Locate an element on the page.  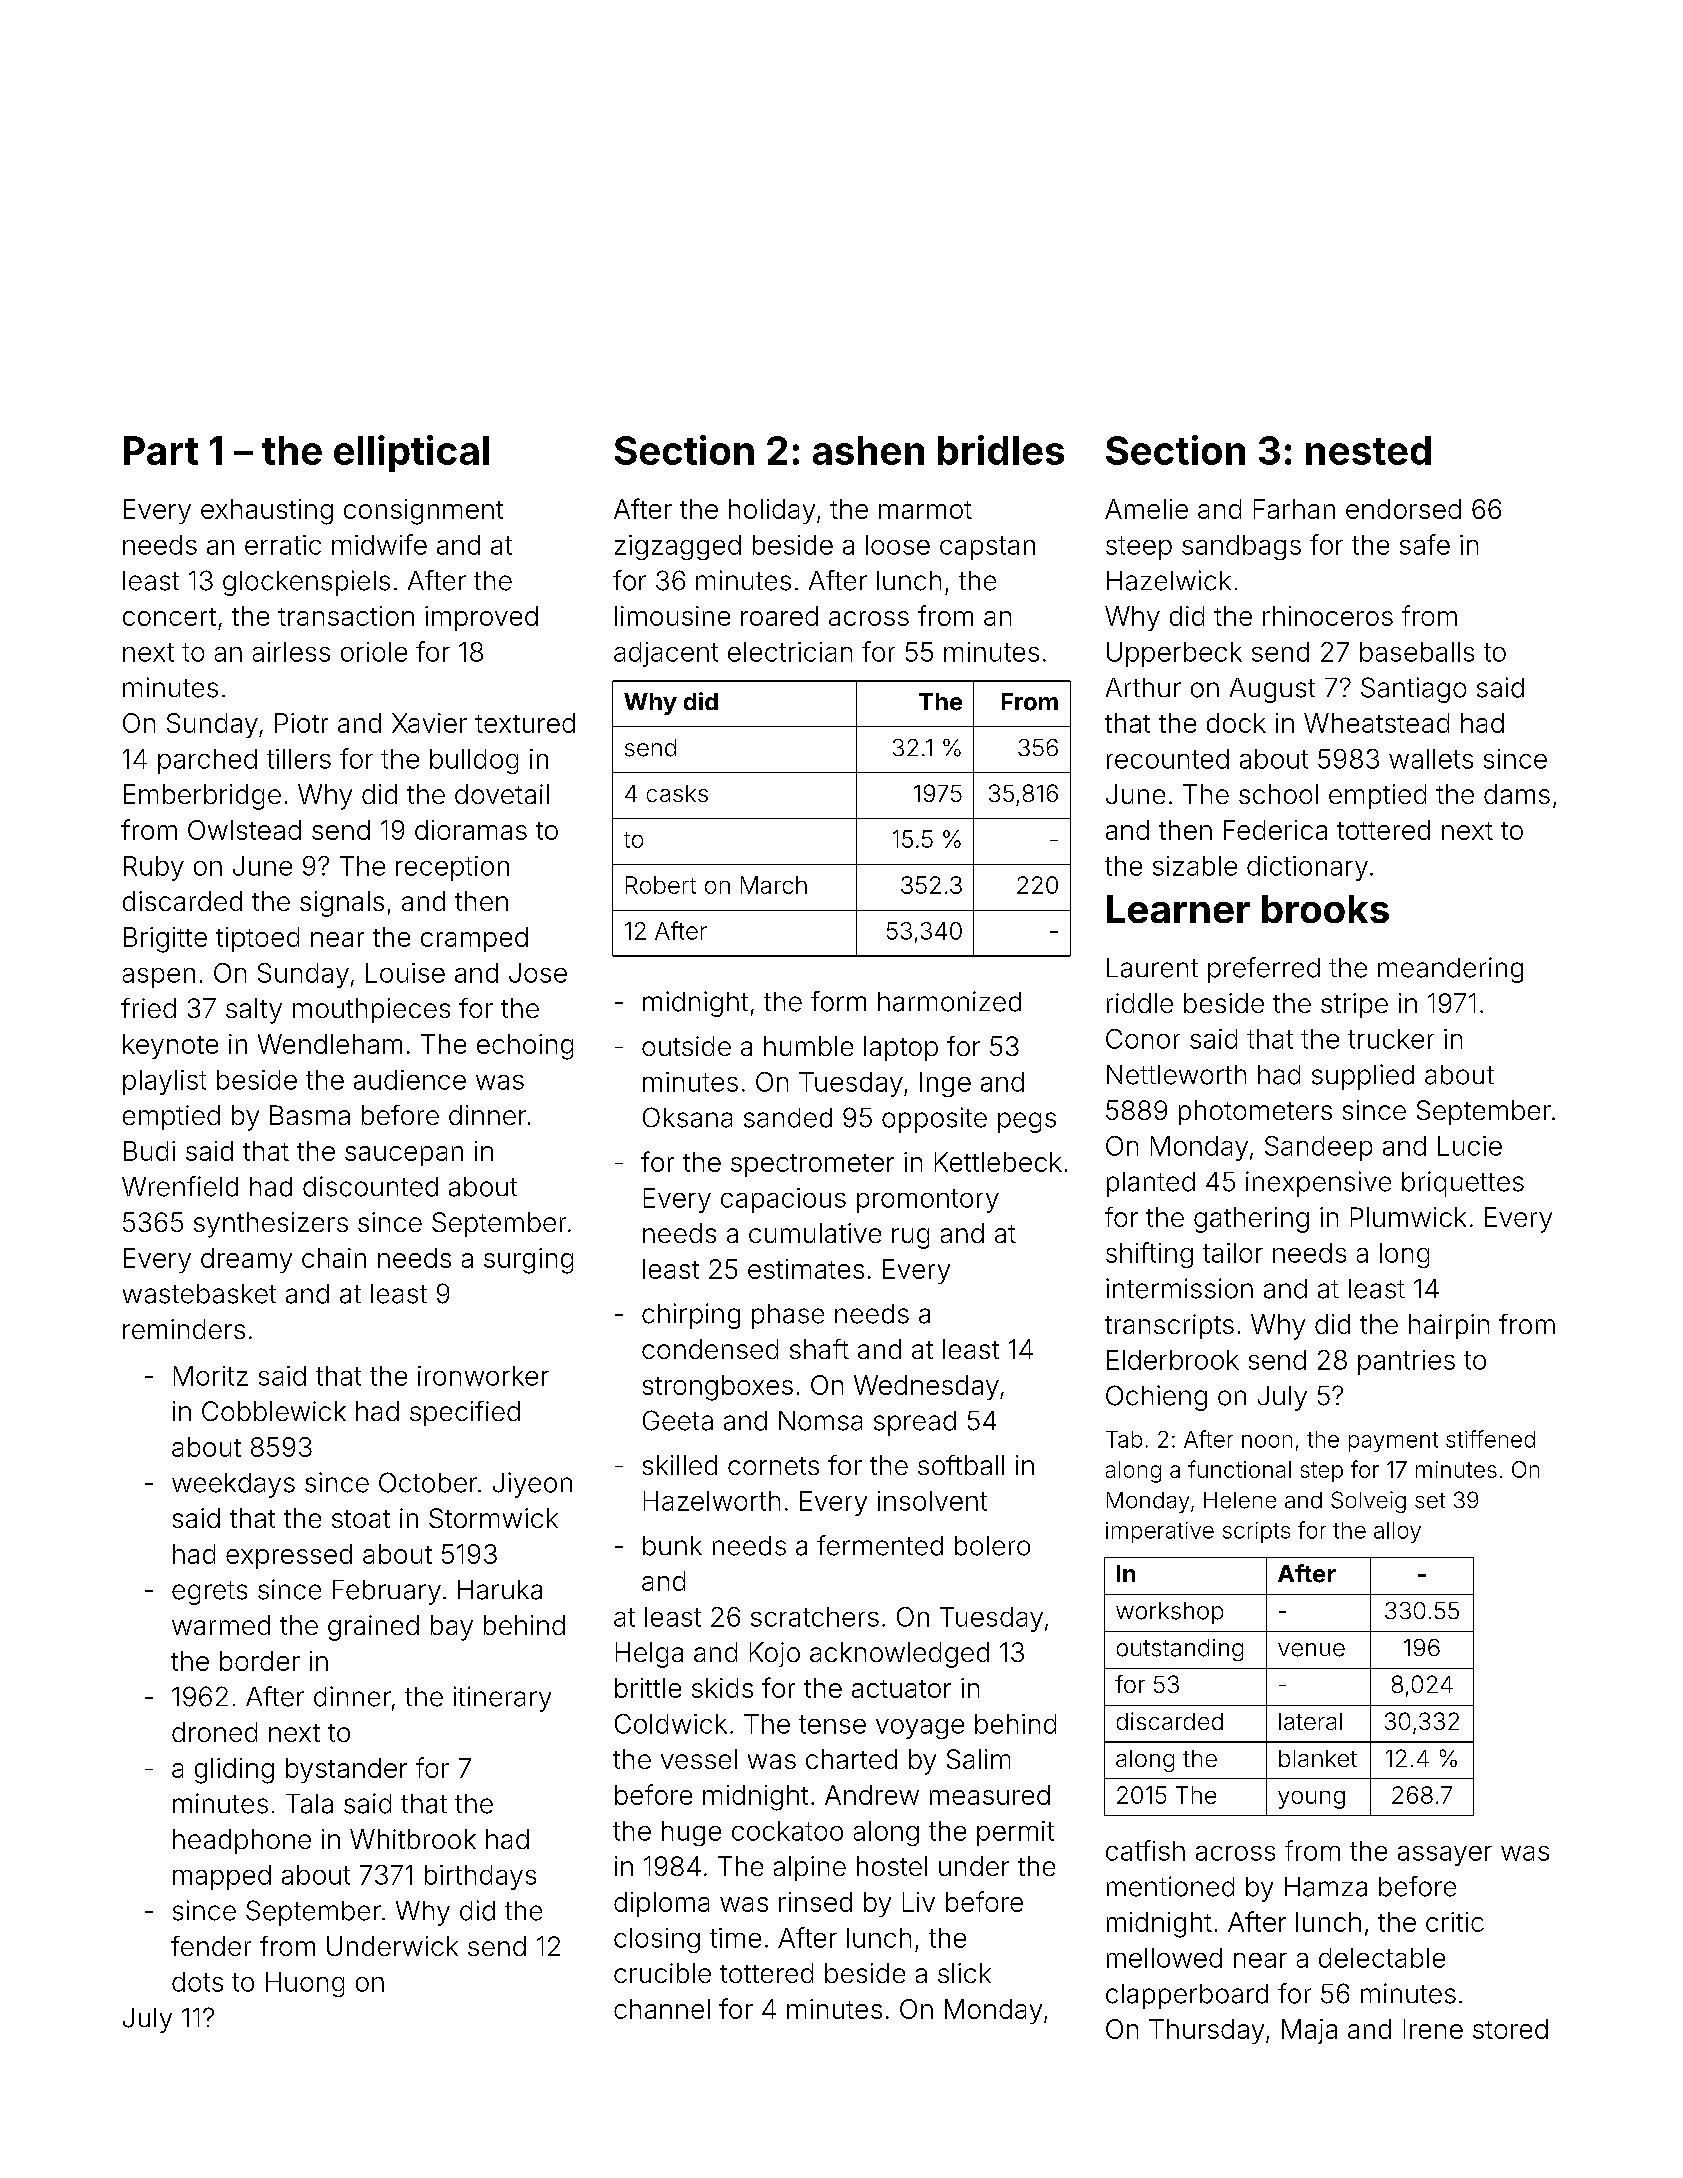
reminders is located at coordinates (184, 1329).
